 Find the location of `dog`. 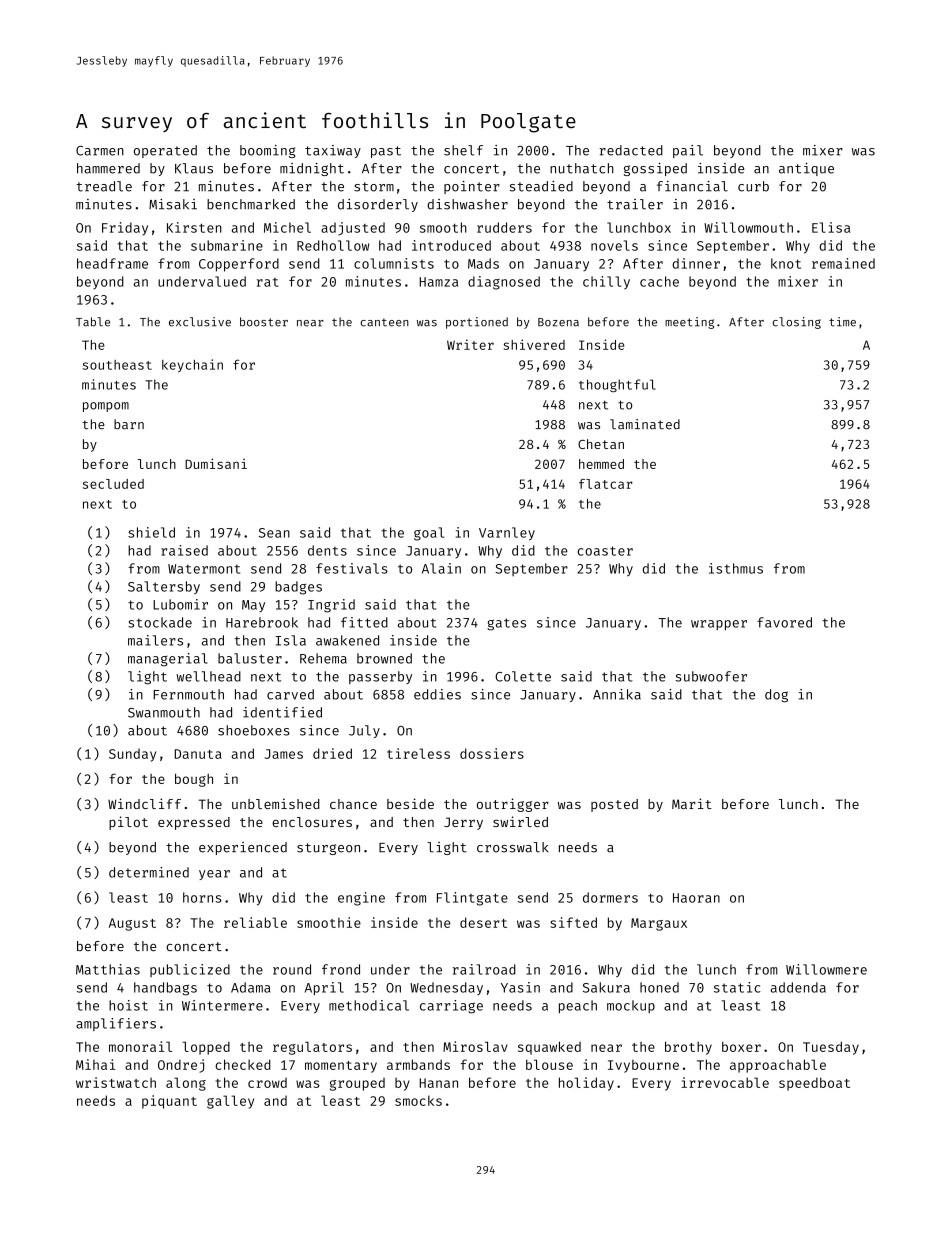

dog is located at coordinates (776, 695).
